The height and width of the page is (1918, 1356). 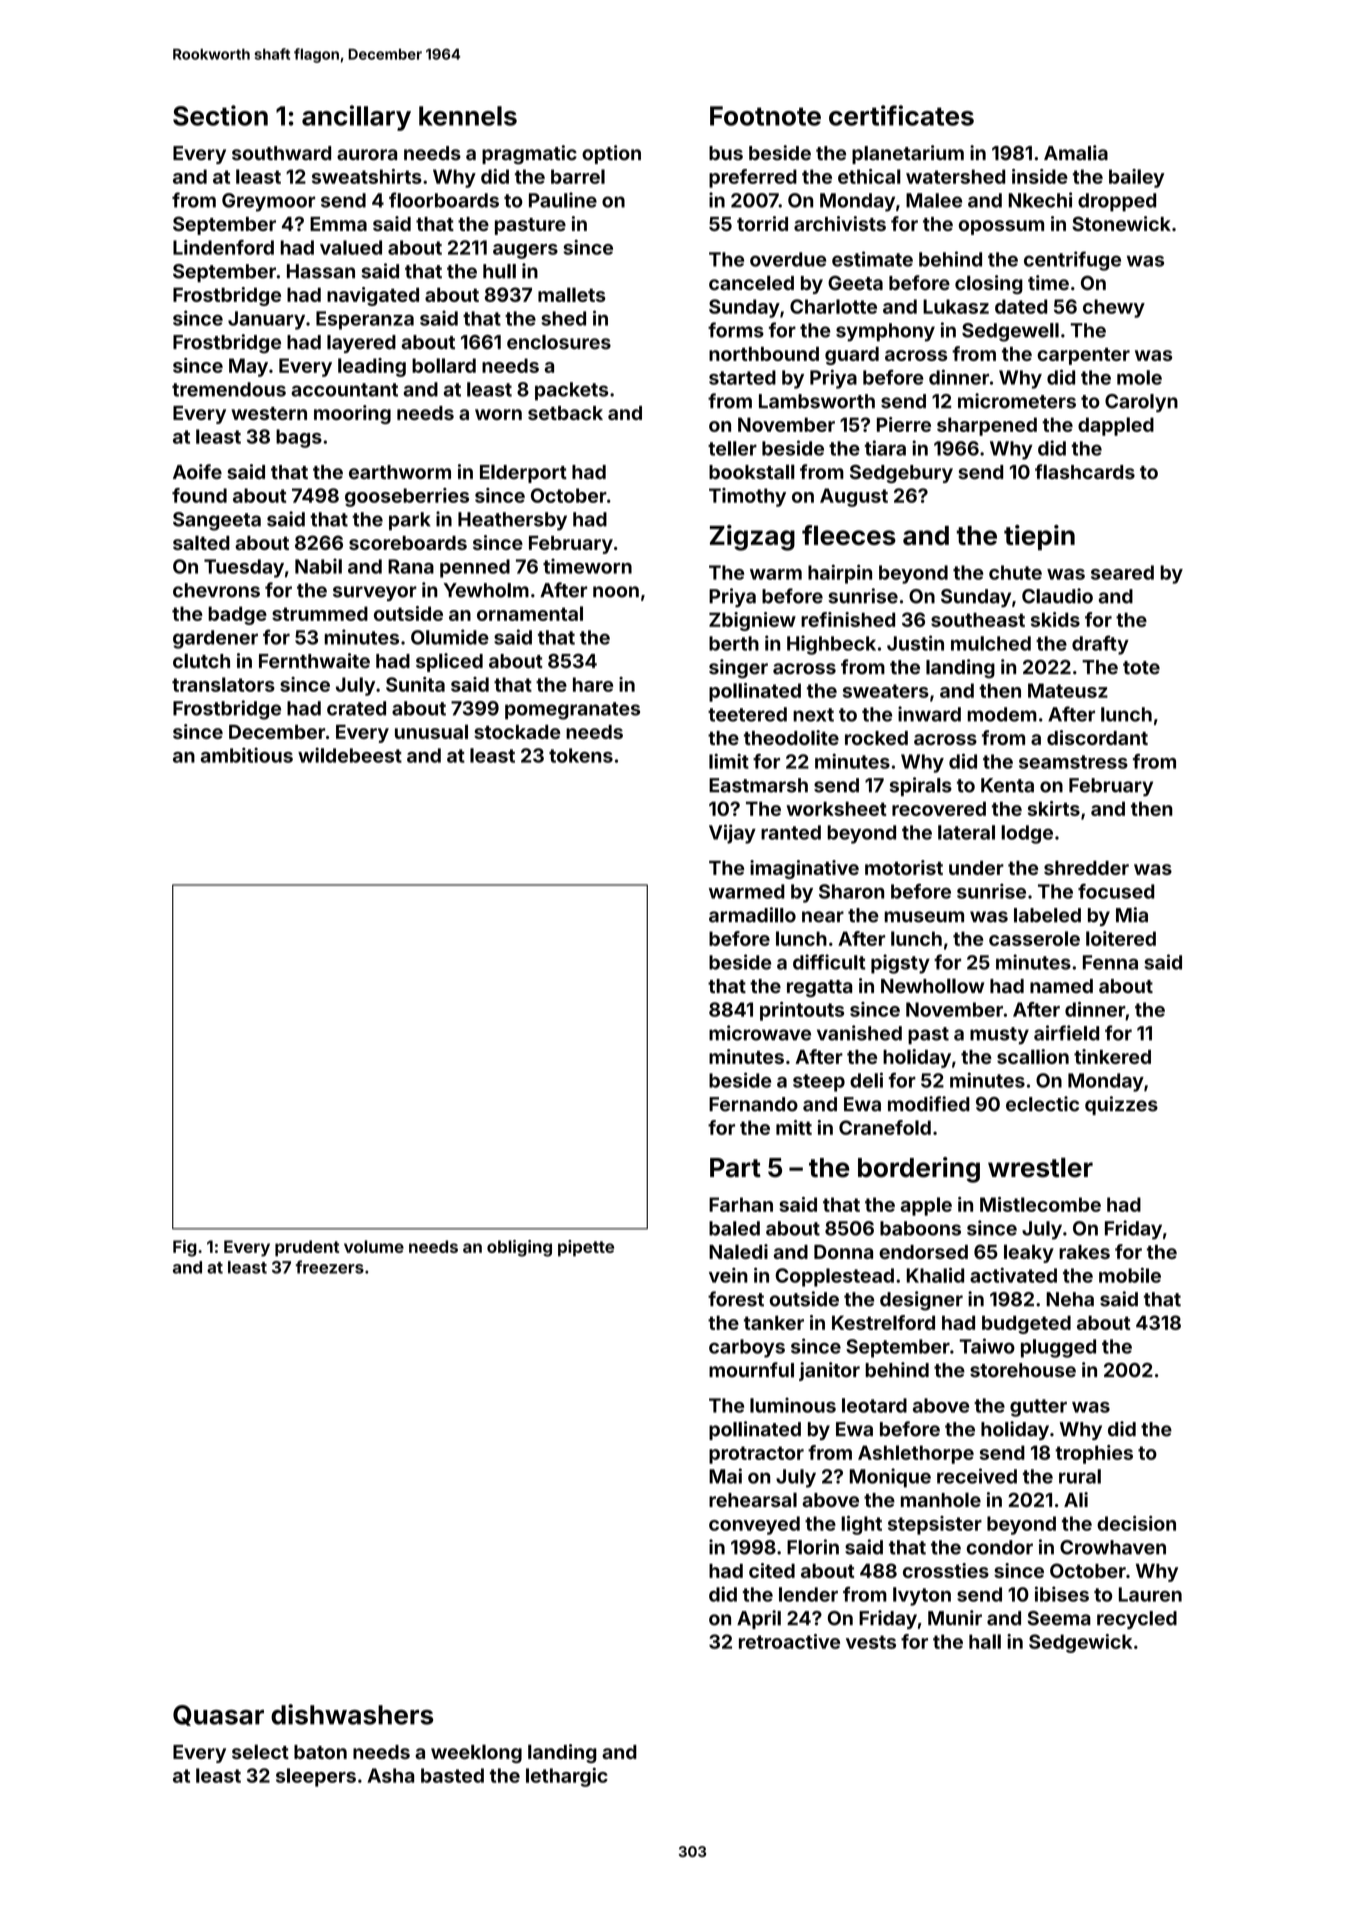 I want to click on basted, so click(x=452, y=1775).
